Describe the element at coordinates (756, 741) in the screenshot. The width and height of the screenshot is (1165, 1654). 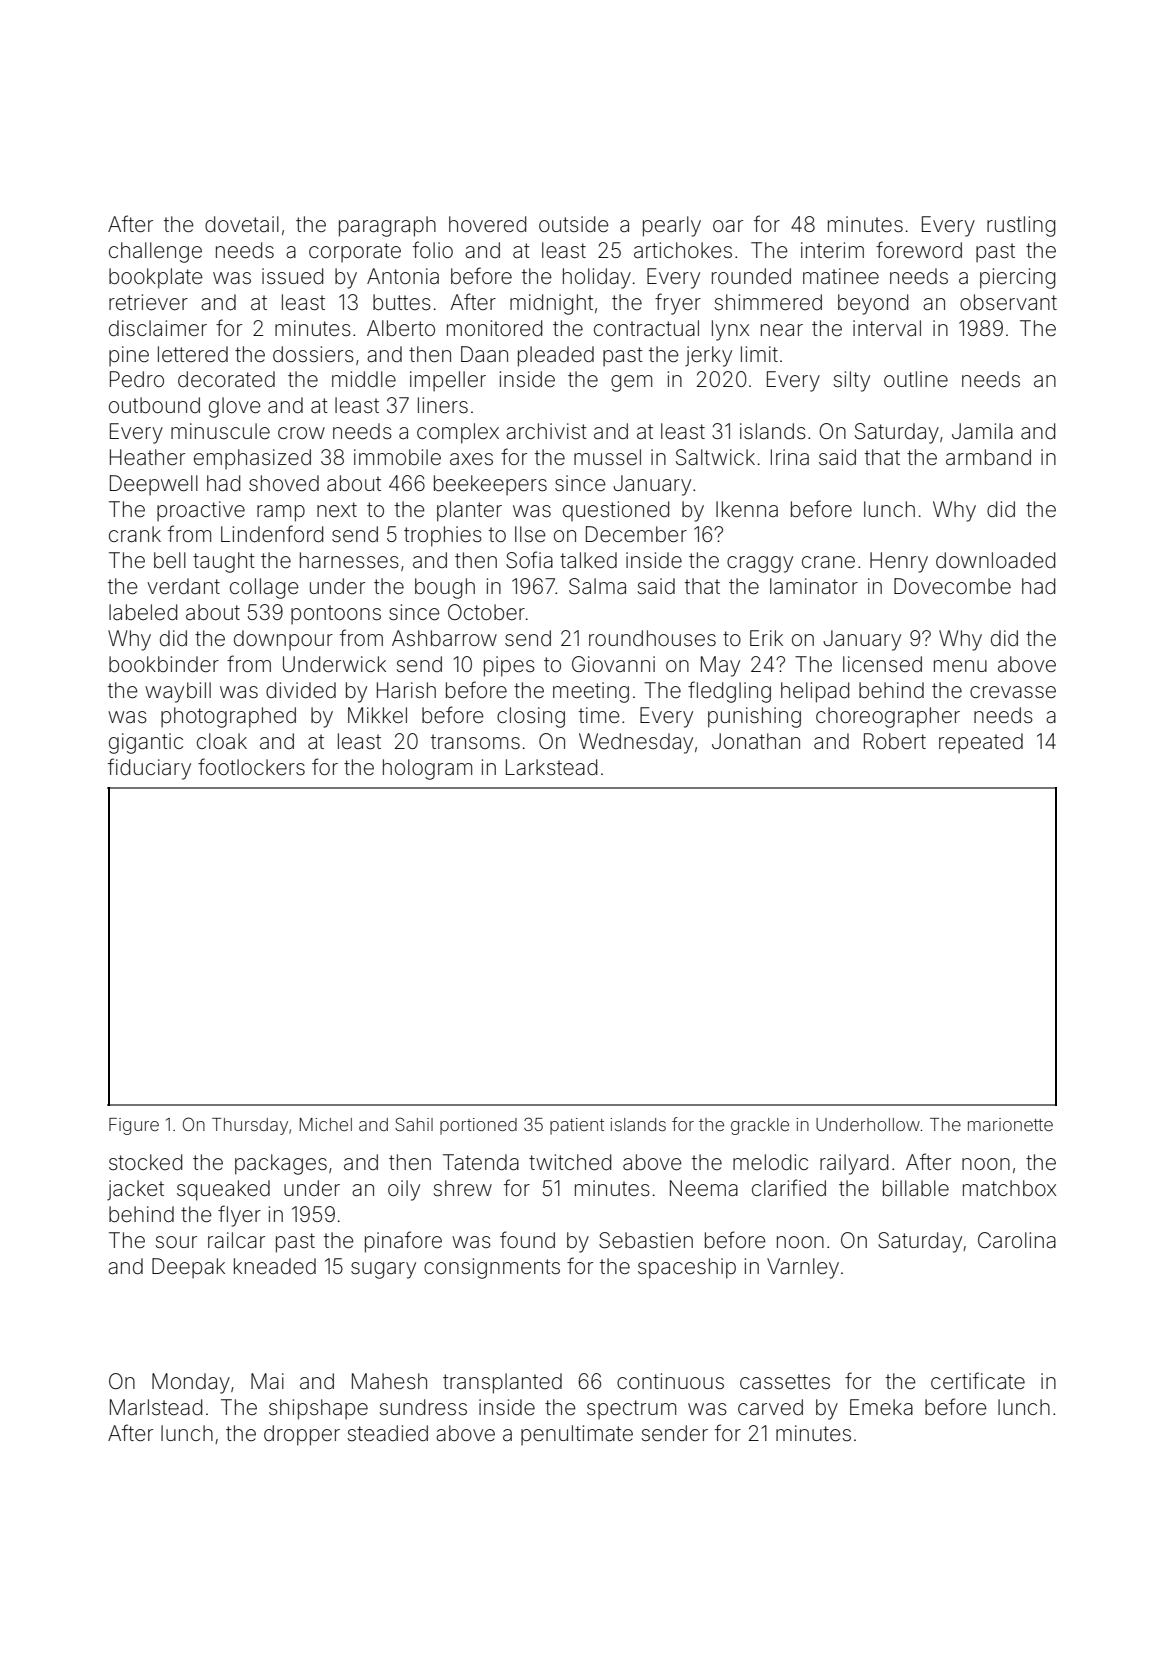
I see `Jonathan` at that location.
